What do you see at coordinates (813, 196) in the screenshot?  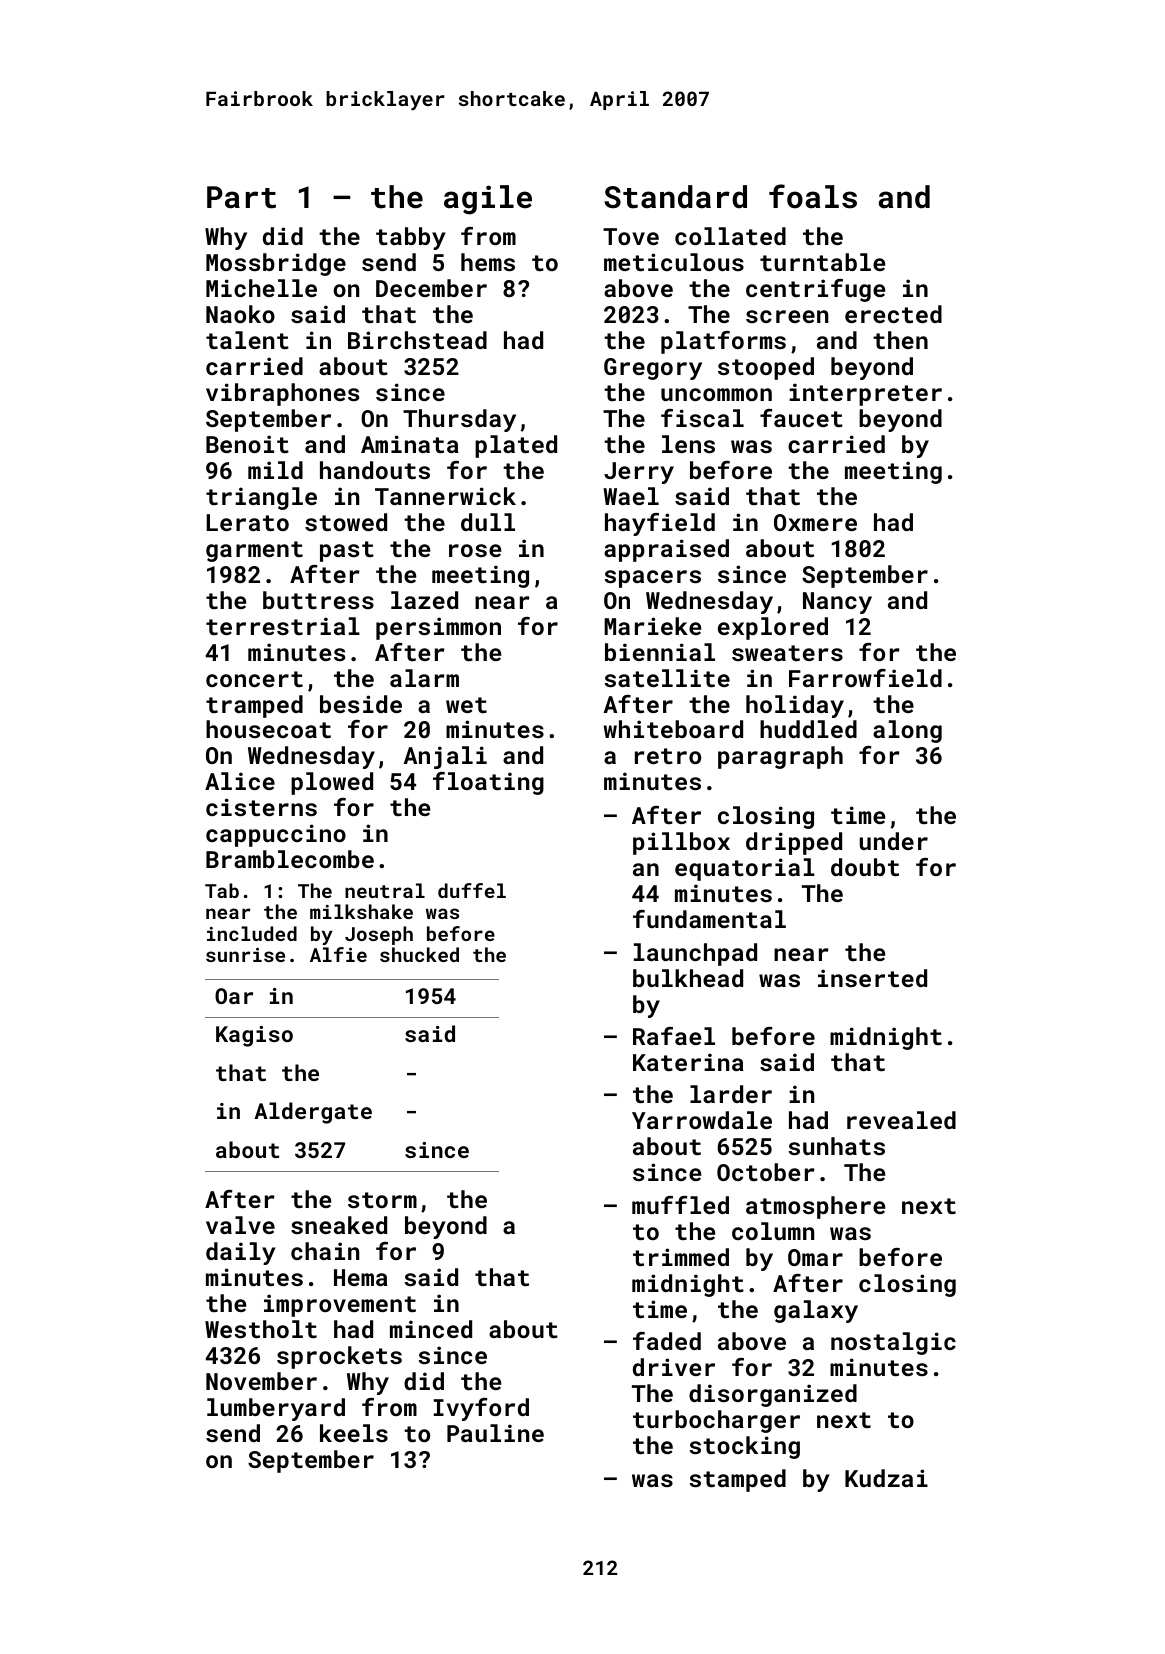 I see `foals` at bounding box center [813, 196].
